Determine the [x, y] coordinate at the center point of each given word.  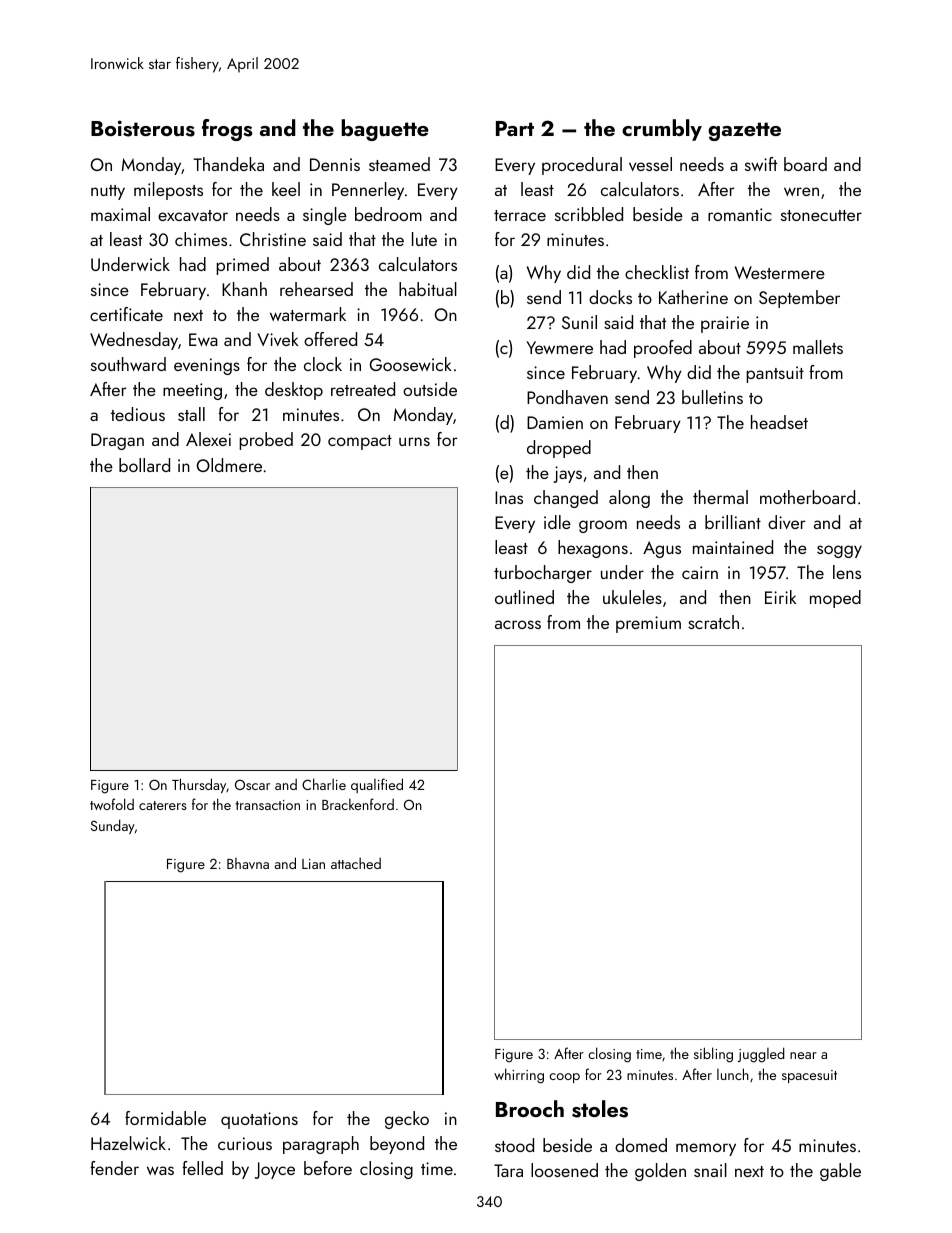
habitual [428, 289]
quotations [259, 1120]
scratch [713, 622]
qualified [377, 785]
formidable [165, 1118]
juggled [761, 1055]
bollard [144, 465]
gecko [407, 1120]
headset [779, 422]
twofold [112, 804]
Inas [509, 497]
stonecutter [821, 215]
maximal [120, 214]
